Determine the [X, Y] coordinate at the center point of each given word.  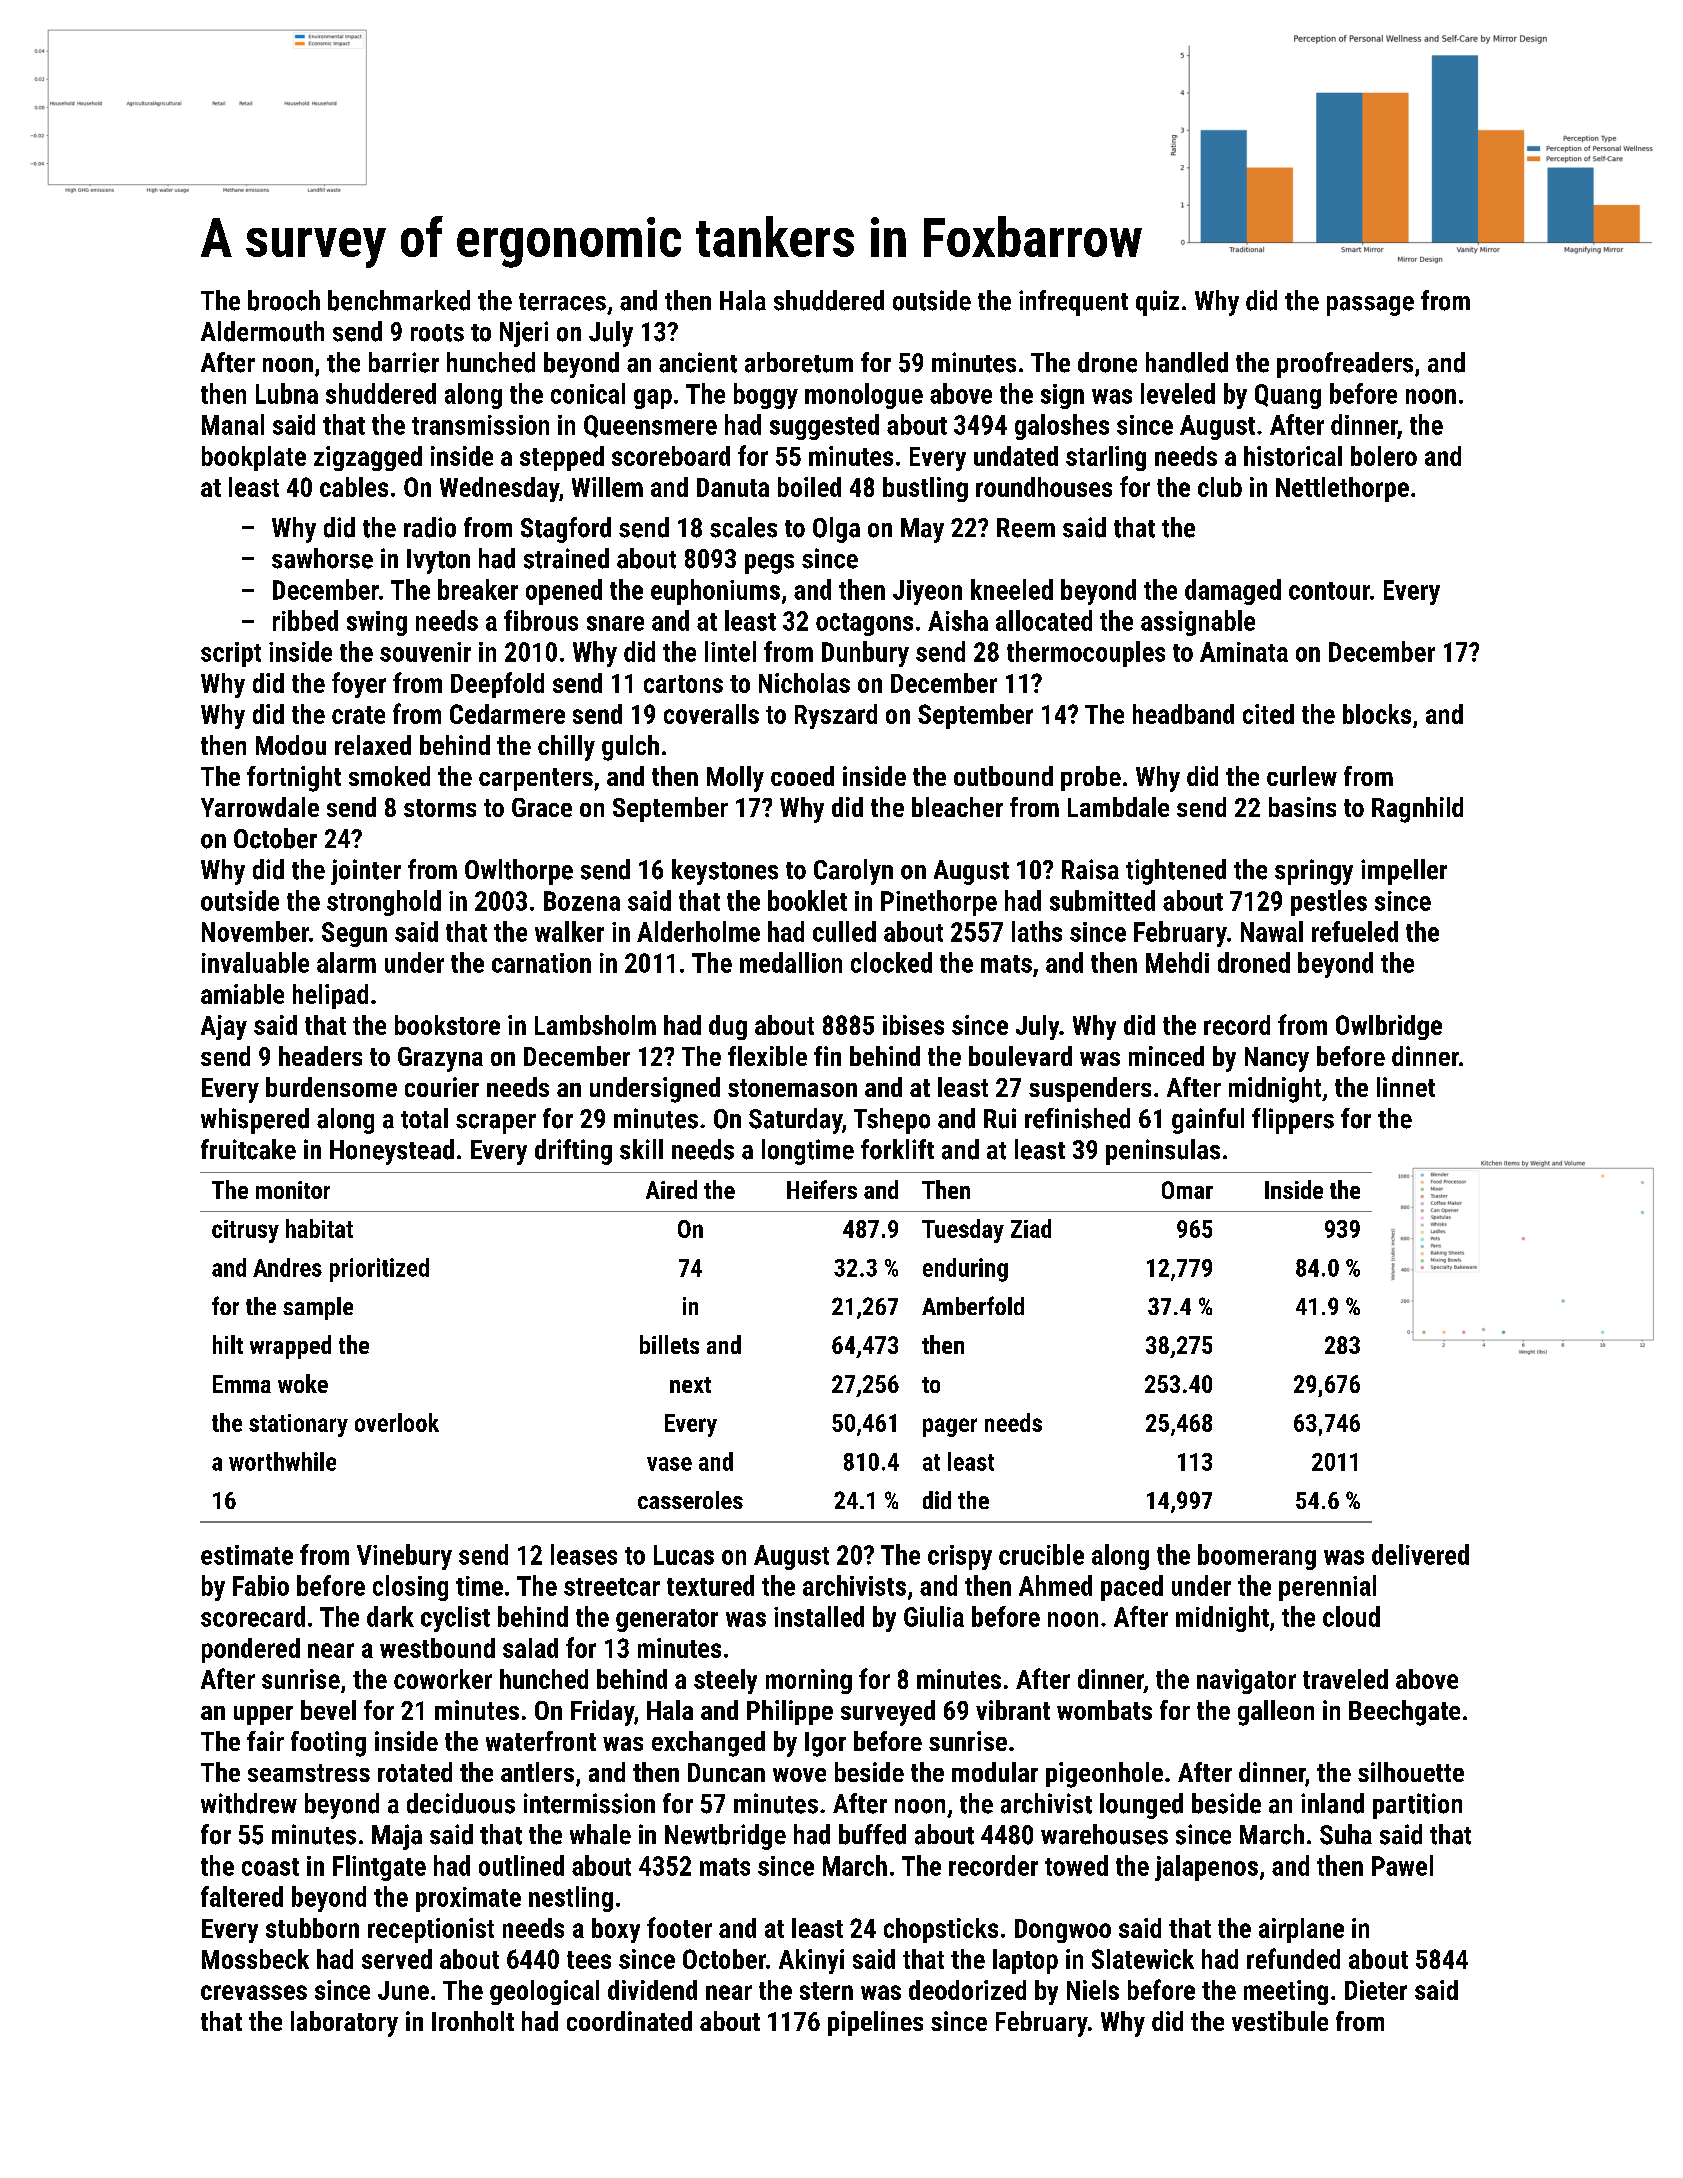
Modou [291, 745]
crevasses [254, 1992]
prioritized [379, 1270]
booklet [807, 900]
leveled [1178, 393]
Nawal [1272, 931]
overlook [397, 1422]
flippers [1293, 1121]
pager [950, 1427]
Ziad [1031, 1228]
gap [653, 399]
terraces [562, 302]
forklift [897, 1149]
